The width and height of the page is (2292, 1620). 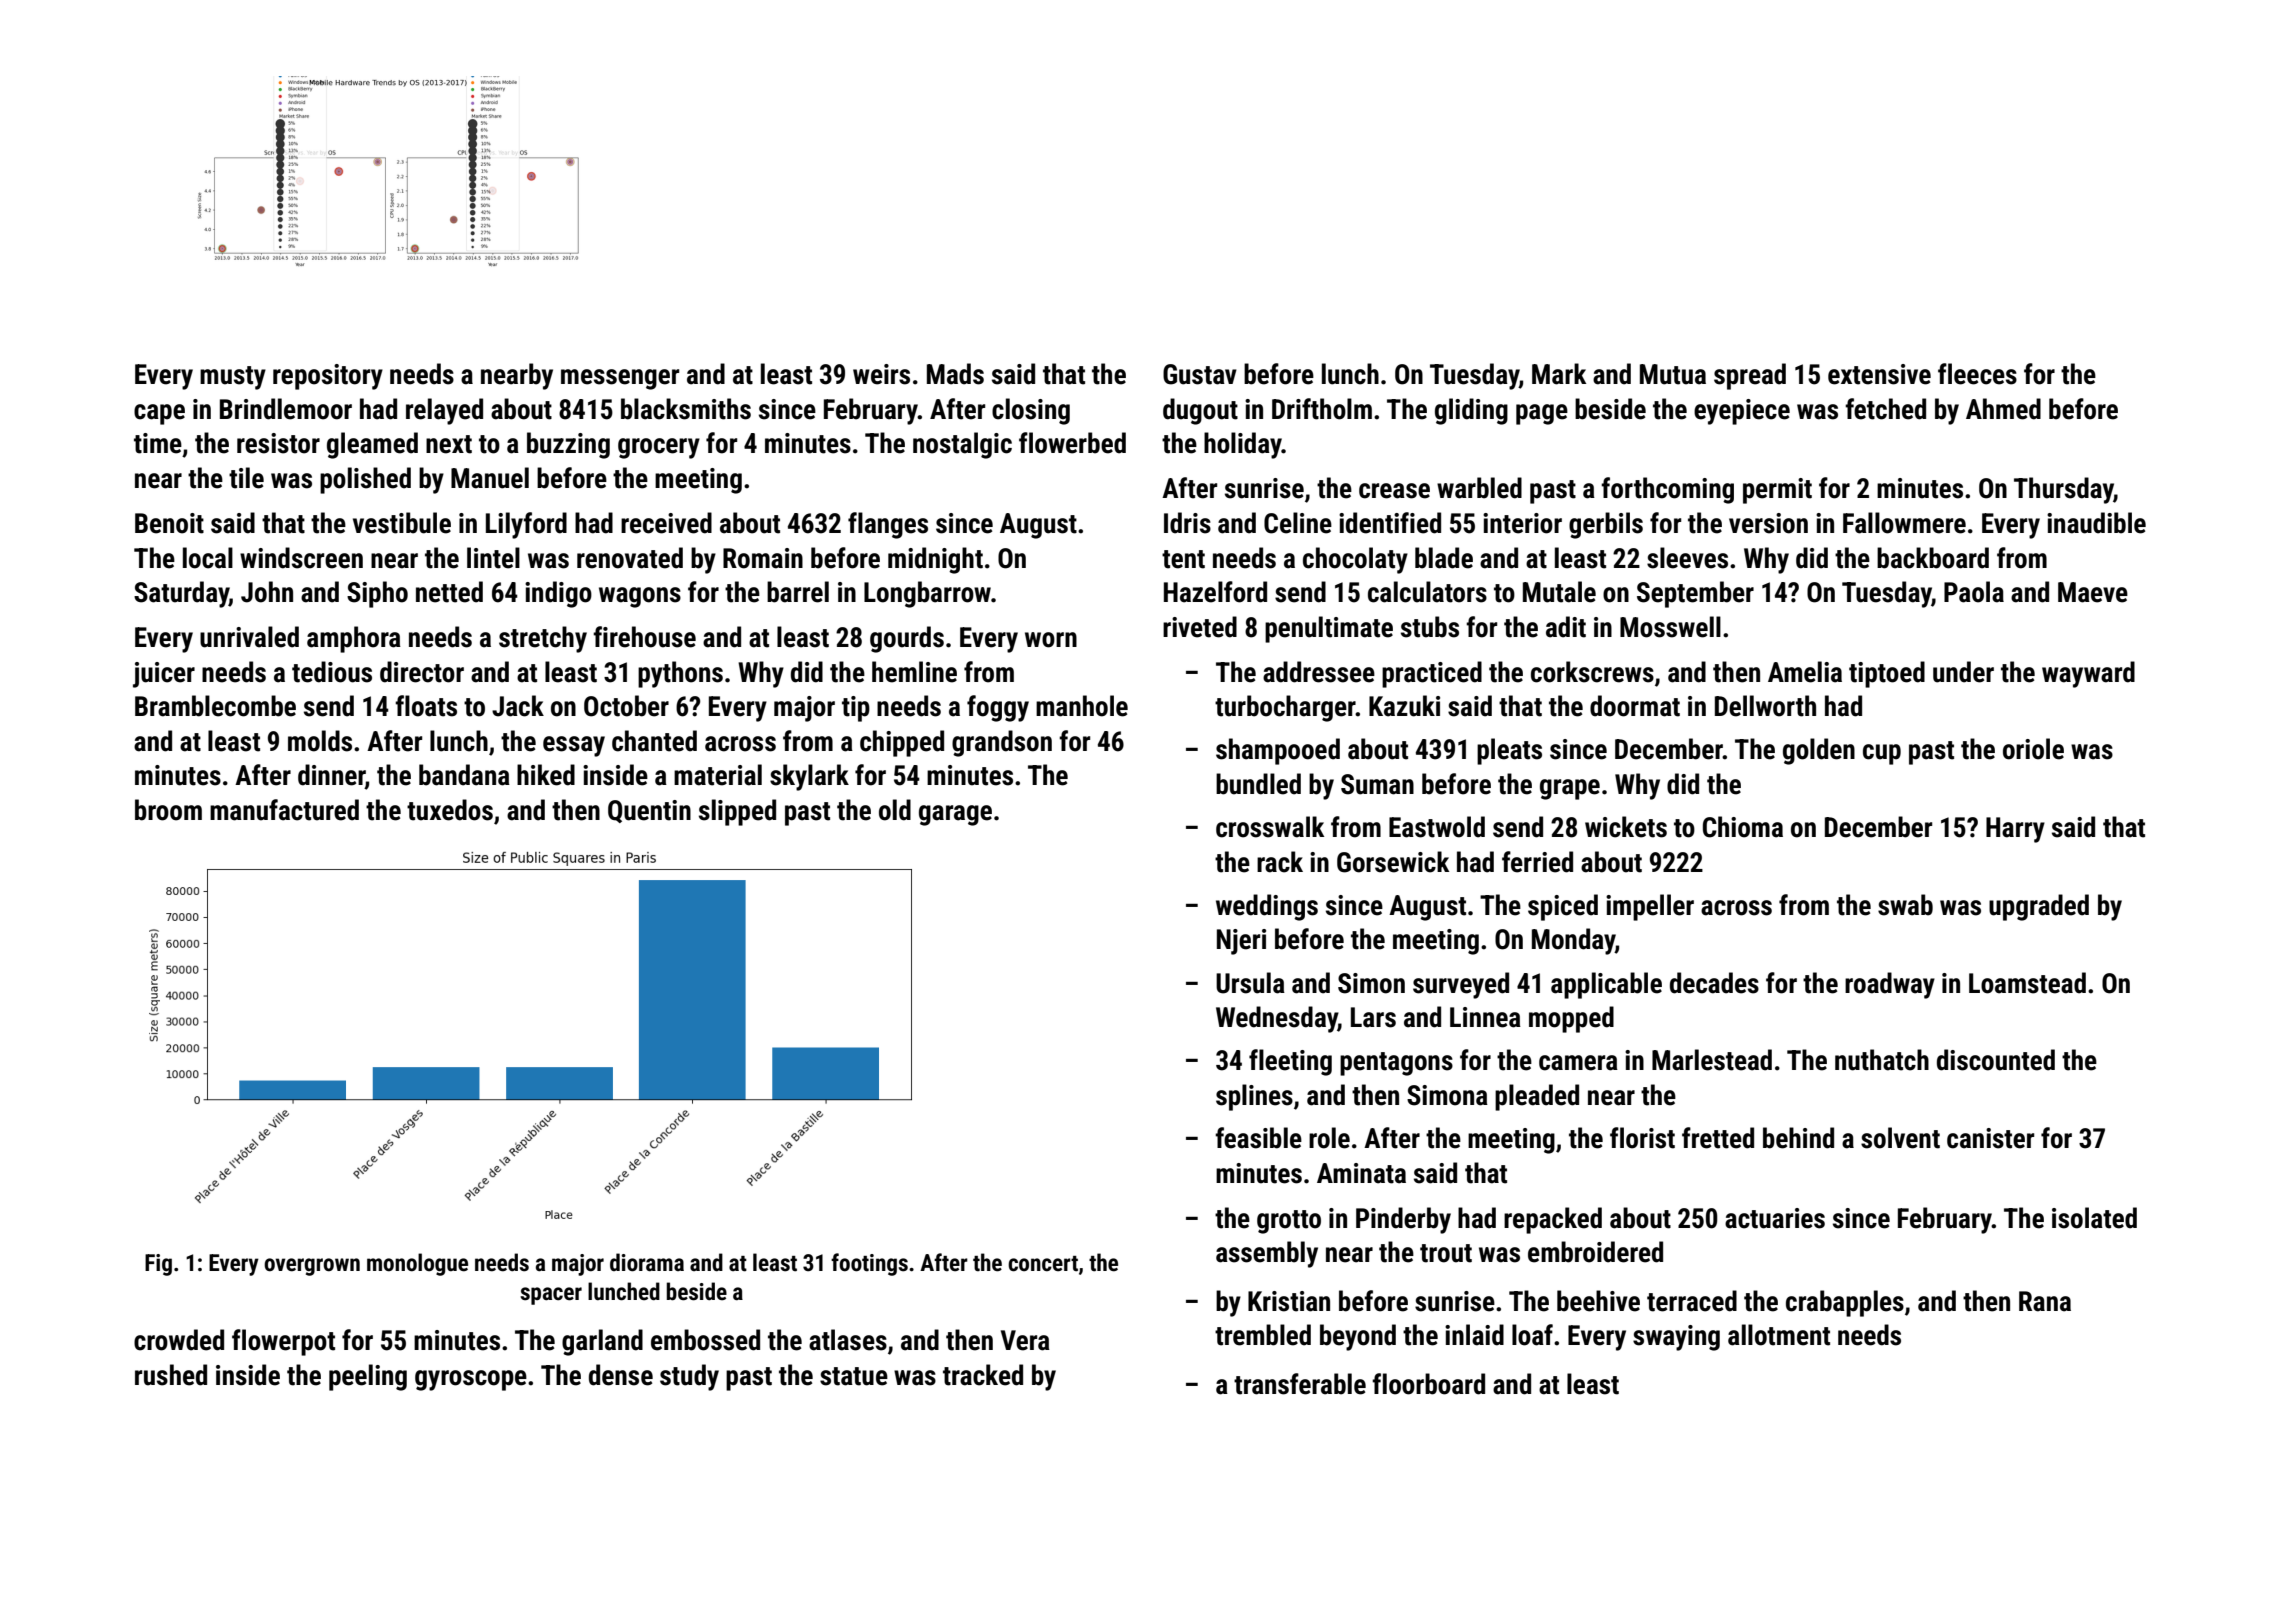 I want to click on fleeces, so click(x=1977, y=374).
